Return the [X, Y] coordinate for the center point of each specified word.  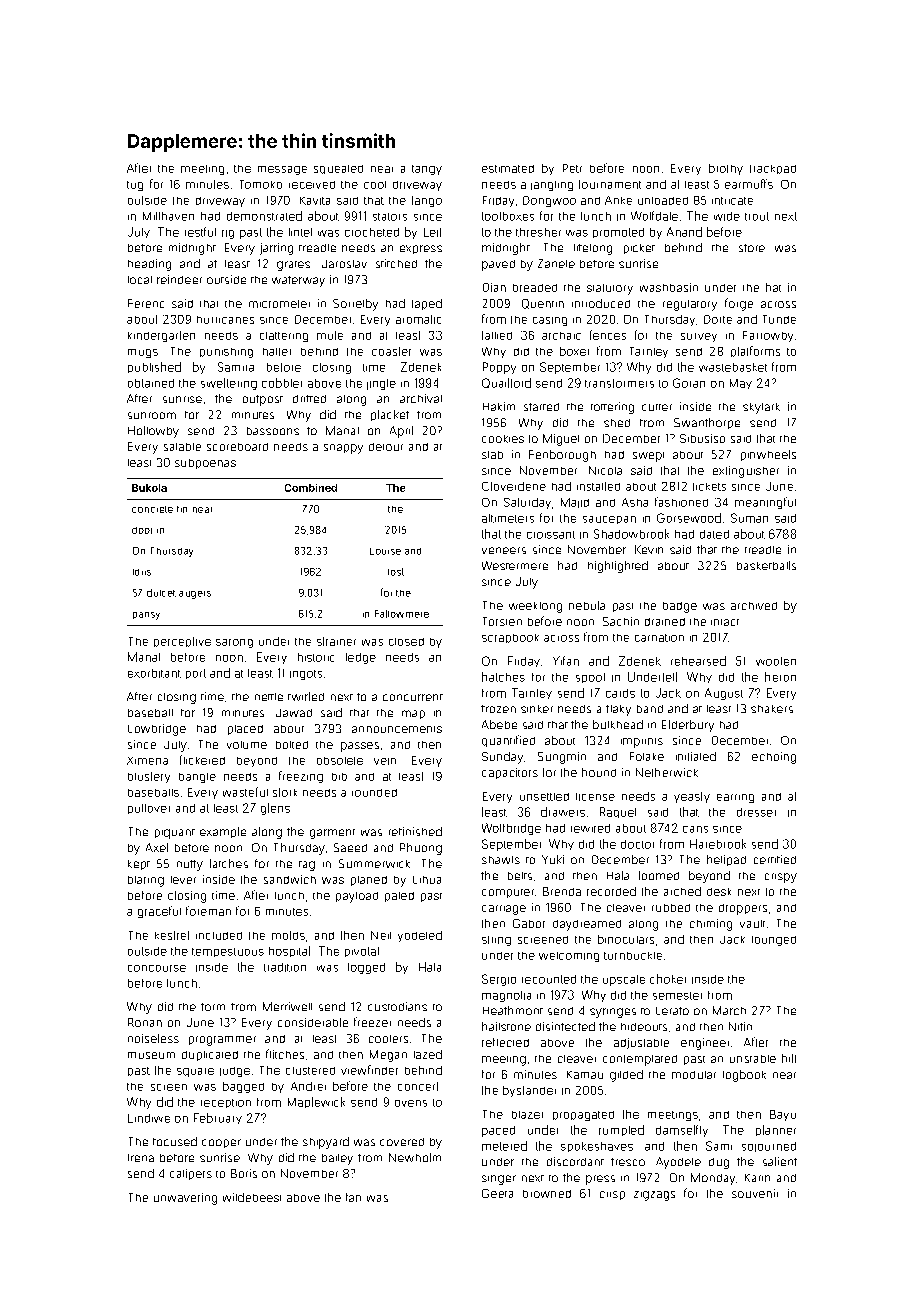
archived [754, 606]
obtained [151, 383]
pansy [146, 616]
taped [427, 304]
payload [357, 897]
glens [275, 809]
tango [427, 201]
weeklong [535, 607]
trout [757, 216]
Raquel [618, 812]
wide [727, 216]
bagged [243, 1087]
